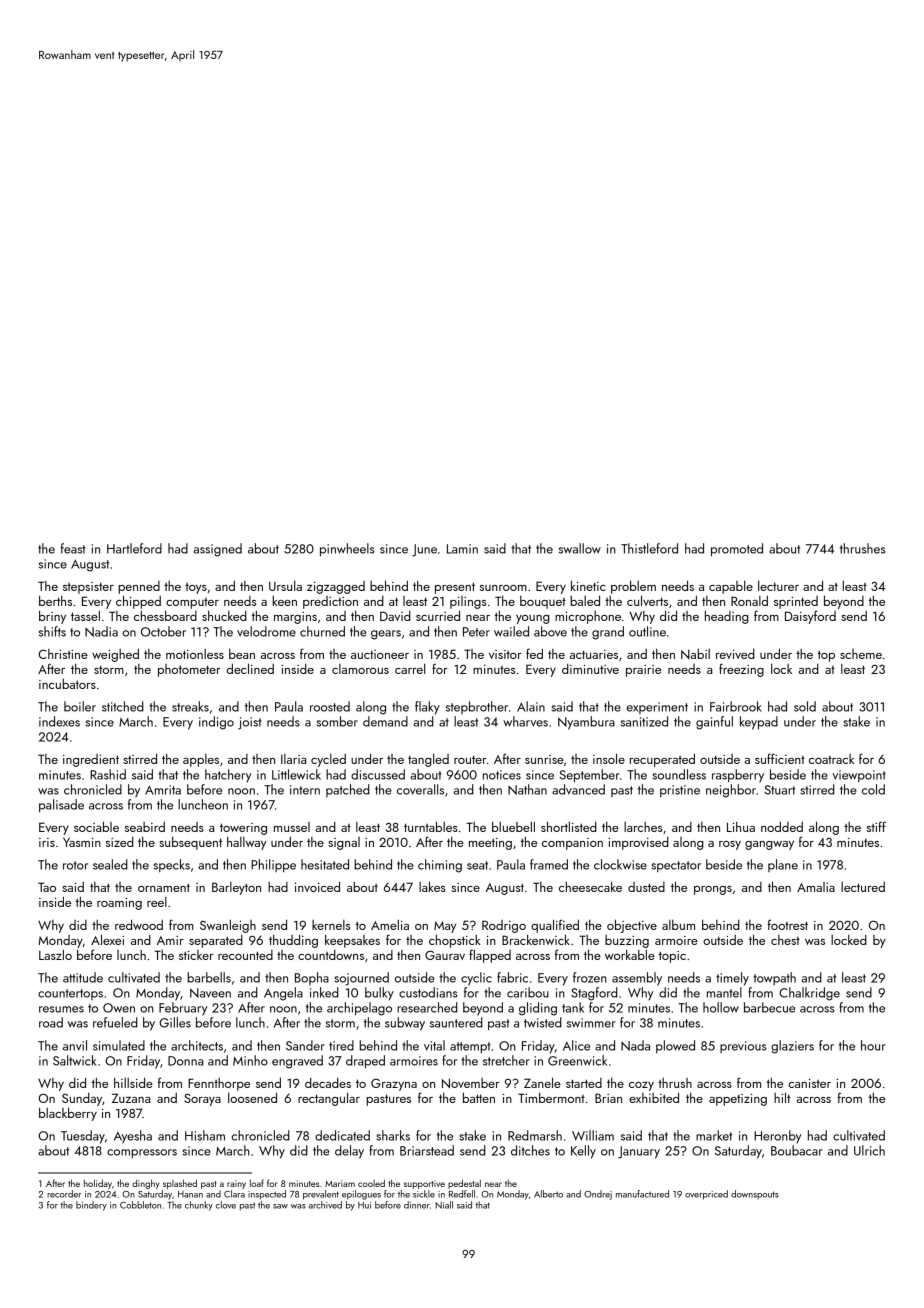  What do you see at coordinates (831, 759) in the screenshot?
I see `coatrack` at bounding box center [831, 759].
